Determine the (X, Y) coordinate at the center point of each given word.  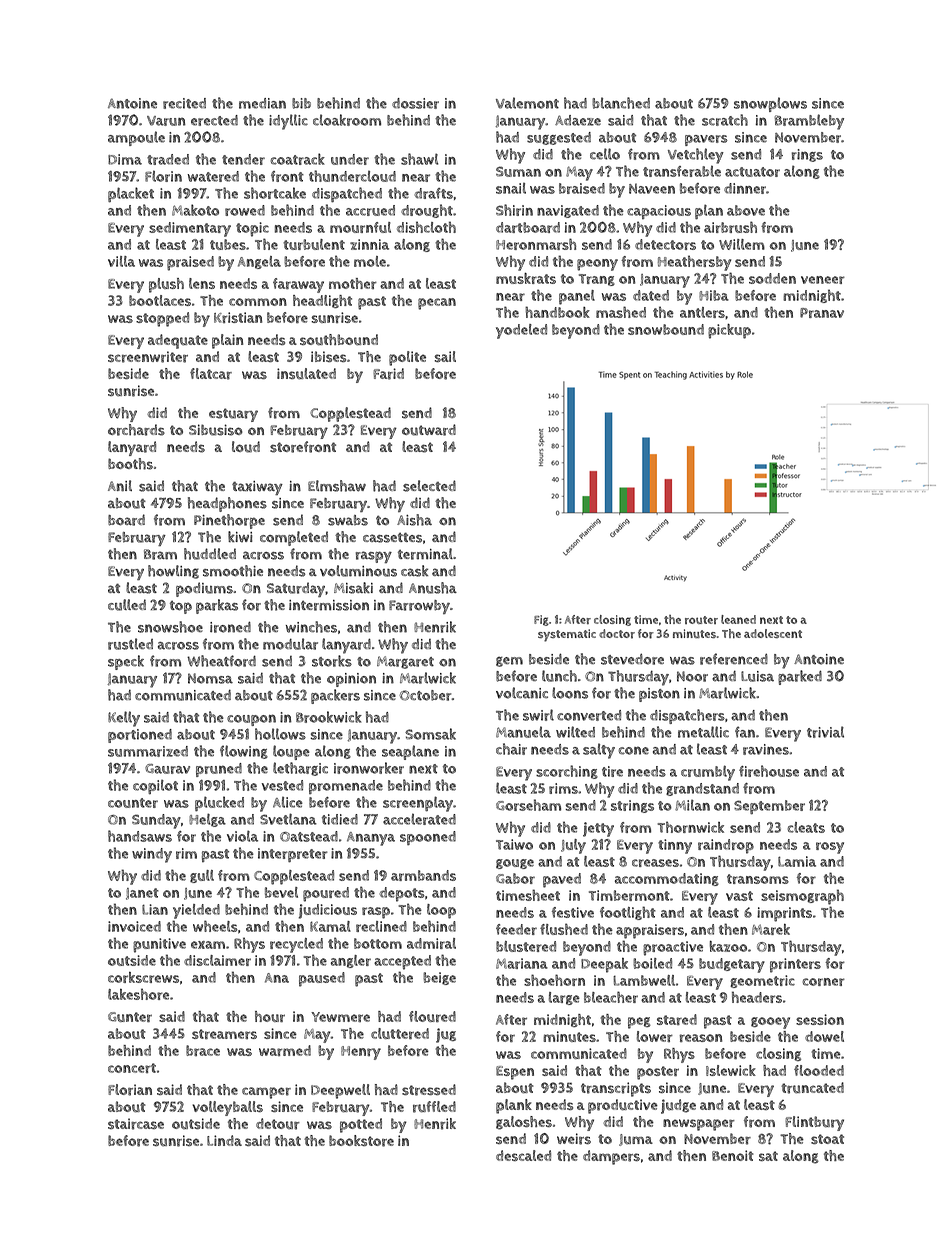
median (262, 103)
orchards (136, 430)
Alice (288, 802)
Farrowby (419, 607)
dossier (415, 103)
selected (429, 486)
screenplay (418, 804)
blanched (621, 103)
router (701, 620)
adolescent (773, 633)
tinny (675, 846)
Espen (515, 1073)
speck (126, 662)
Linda (224, 1140)
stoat (827, 1139)
